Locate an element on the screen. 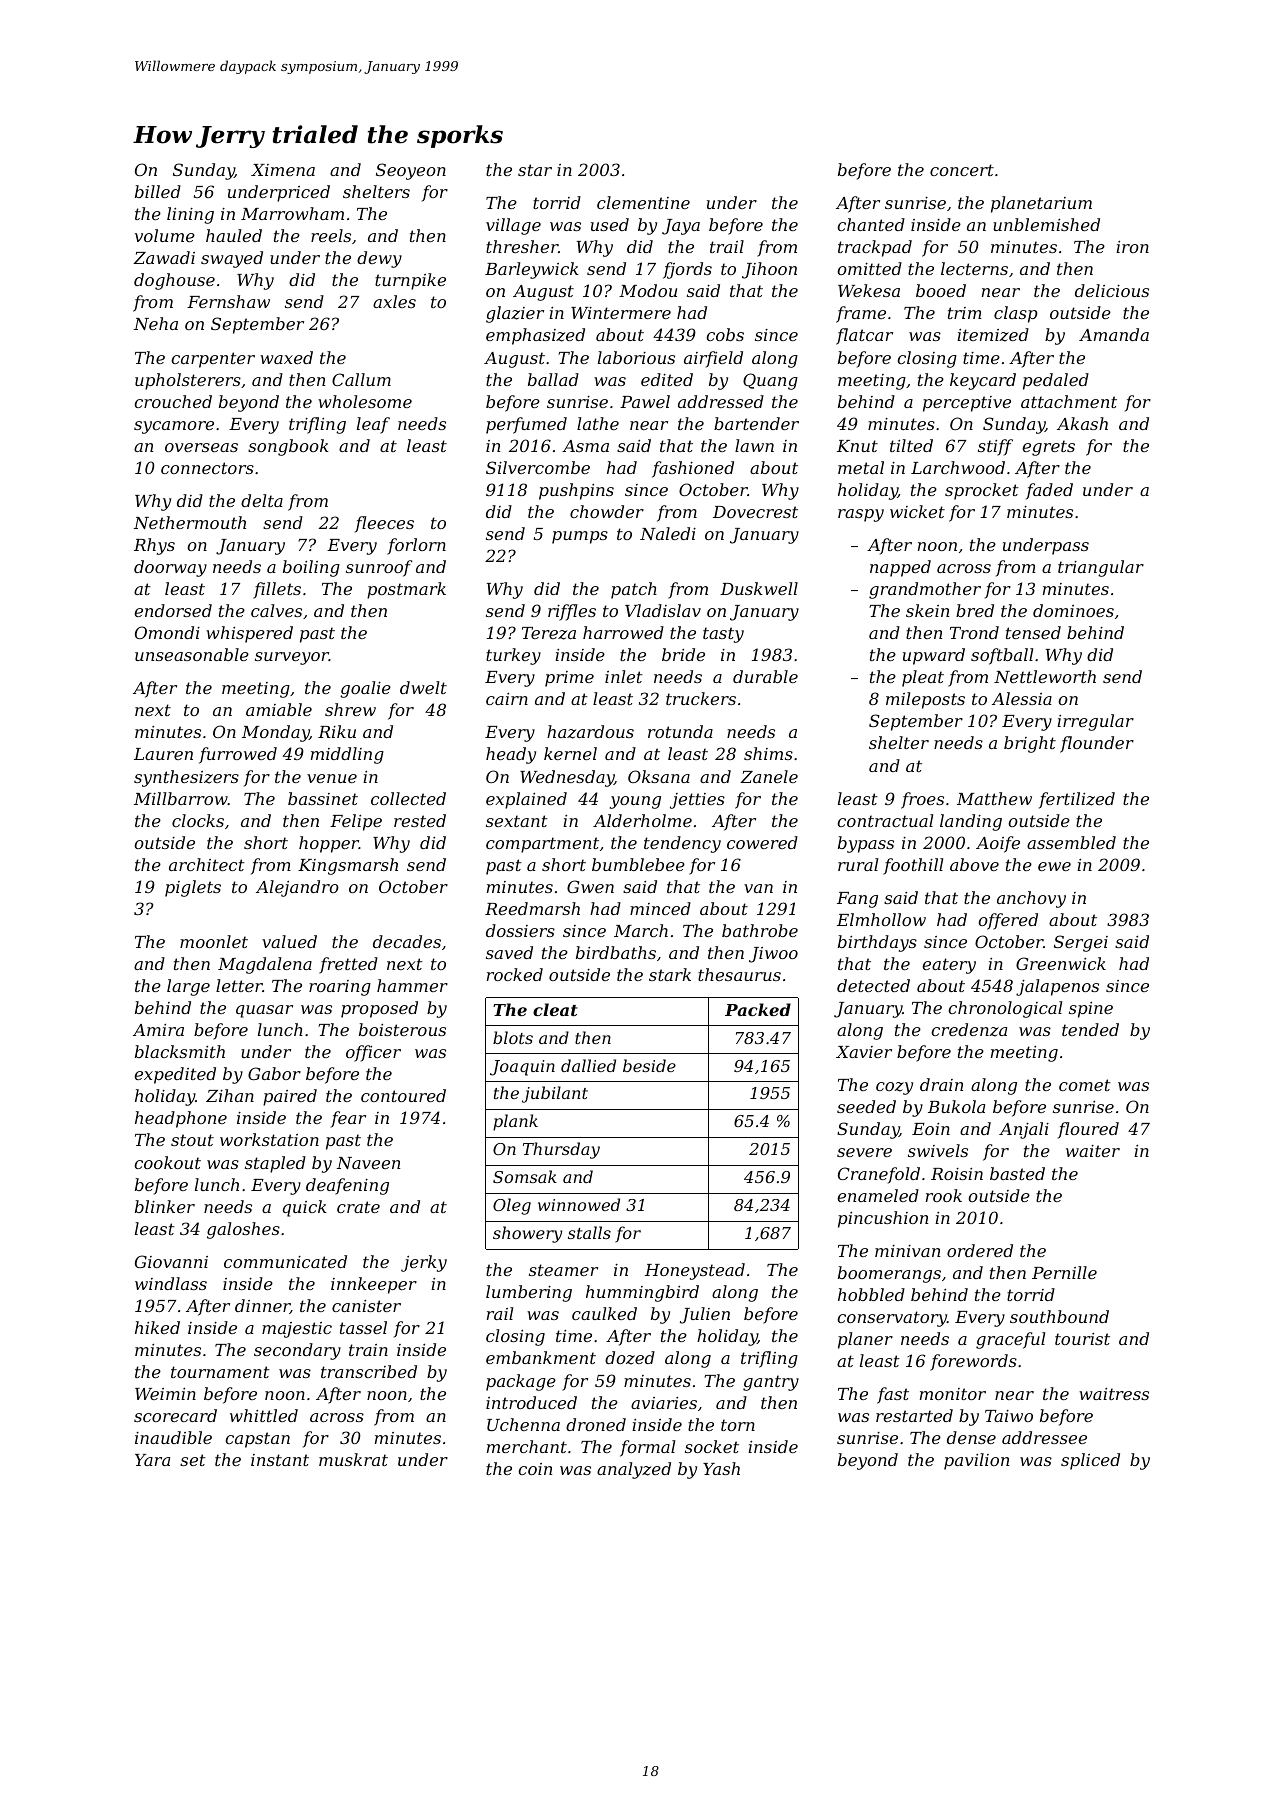 This screenshot has width=1284, height=1815. Vladislav is located at coordinates (663, 610).
